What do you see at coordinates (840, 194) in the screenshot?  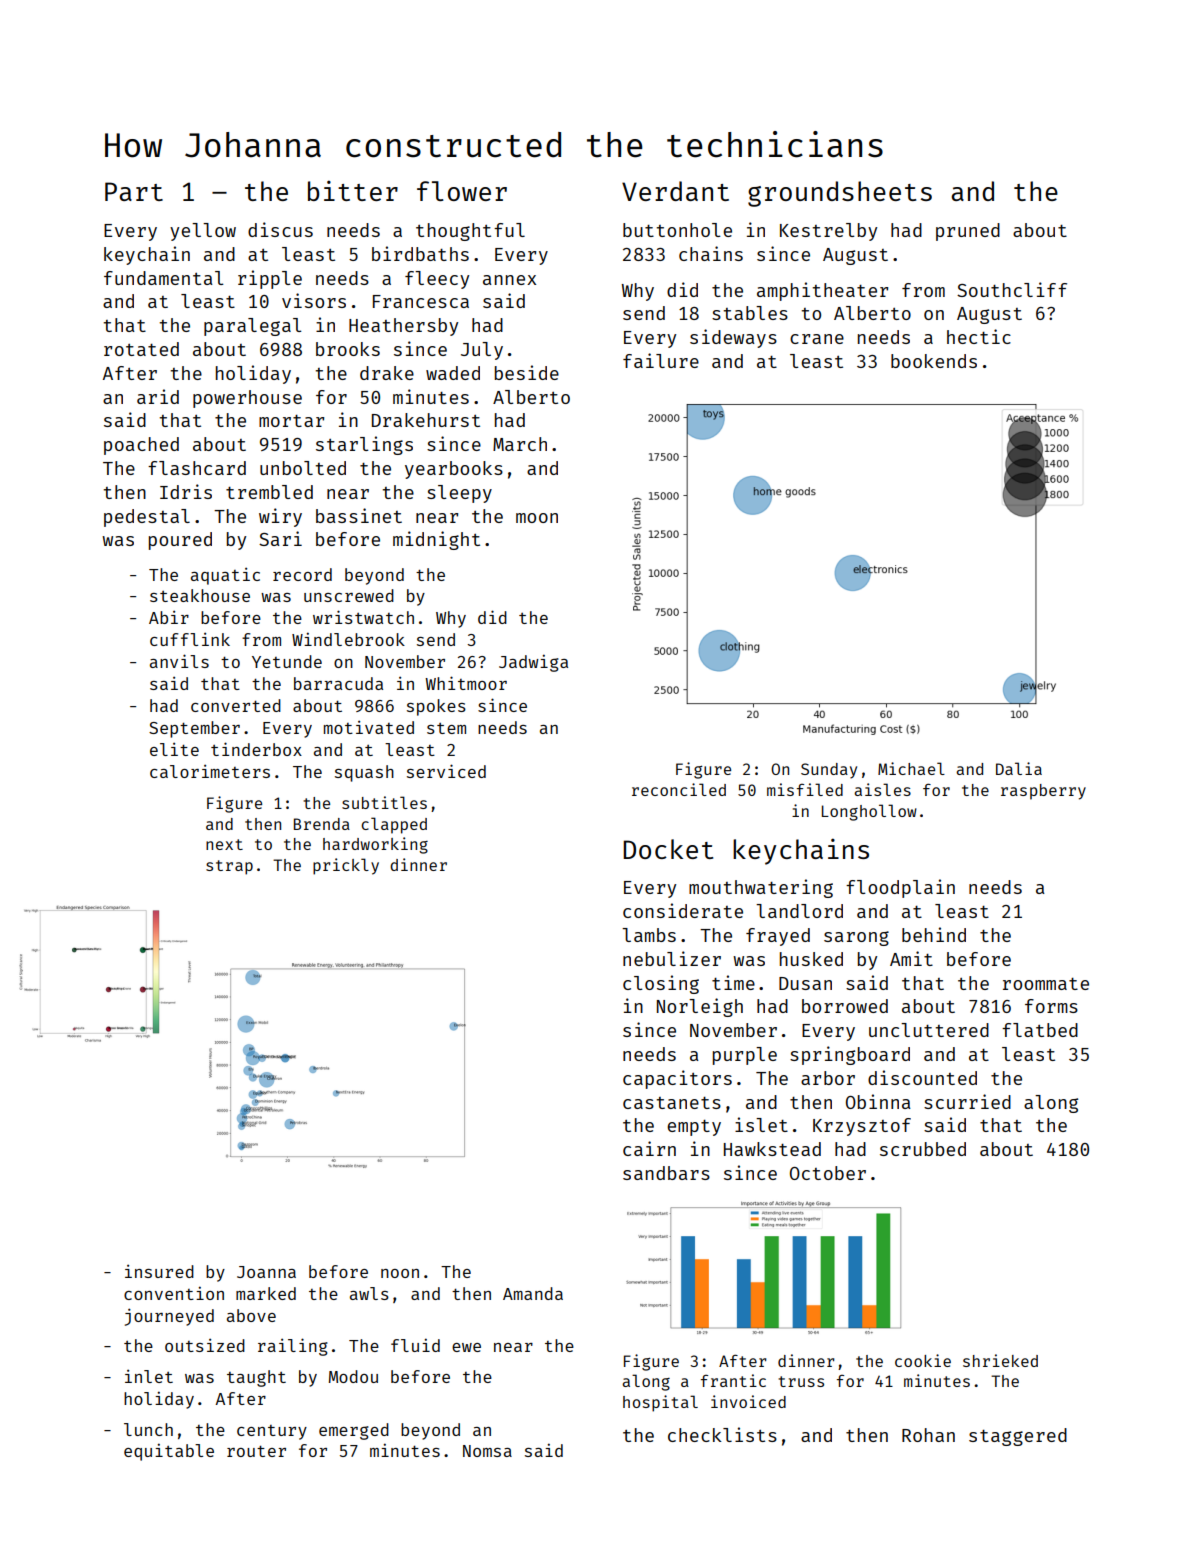 I see `groundsheets` at bounding box center [840, 194].
